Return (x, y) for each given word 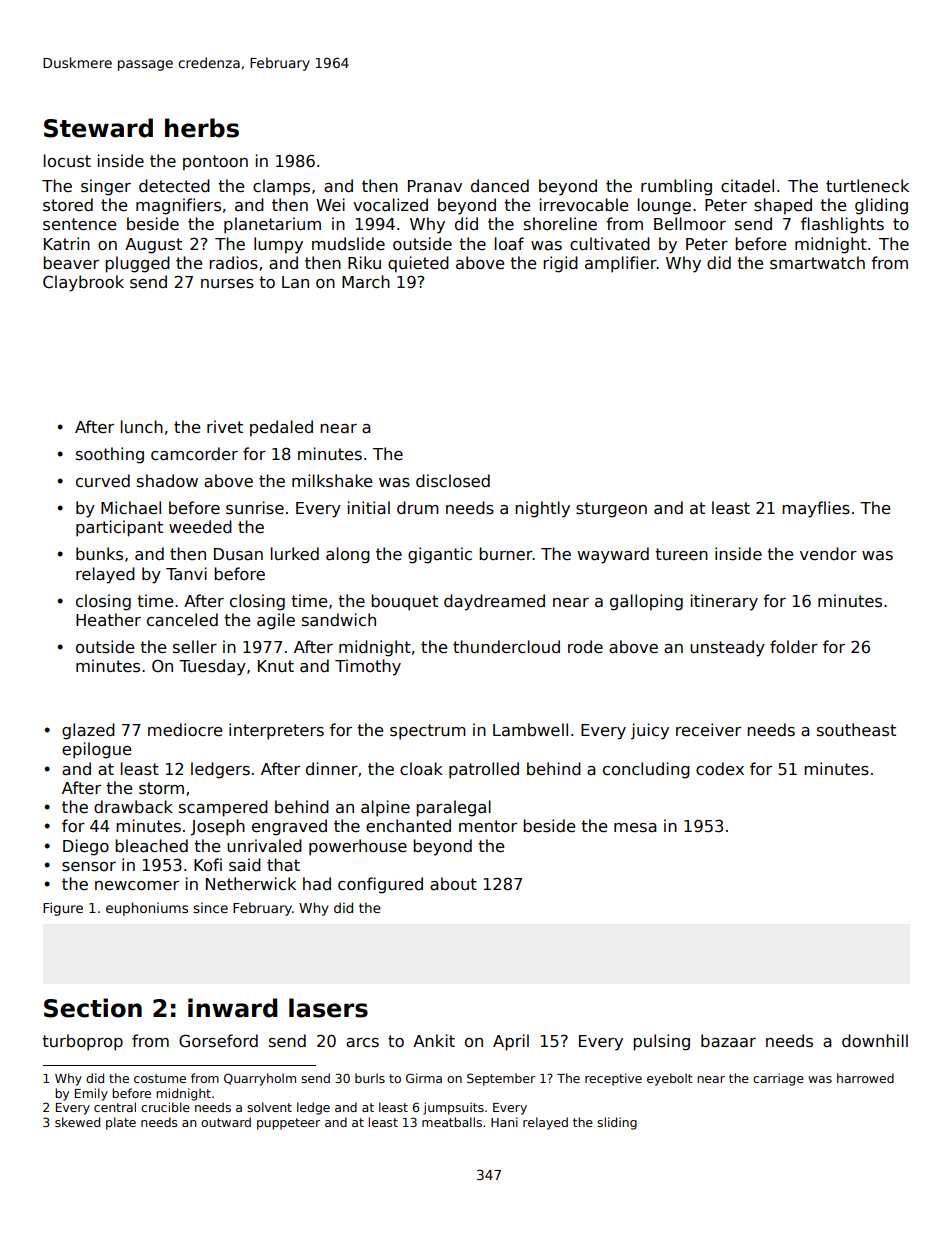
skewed (77, 1122)
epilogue (96, 750)
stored (68, 205)
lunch (142, 426)
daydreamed (494, 602)
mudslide (348, 244)
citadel (747, 186)
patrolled (484, 770)
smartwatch (817, 263)
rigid (560, 264)
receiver (708, 729)
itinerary (724, 602)
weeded (200, 526)
